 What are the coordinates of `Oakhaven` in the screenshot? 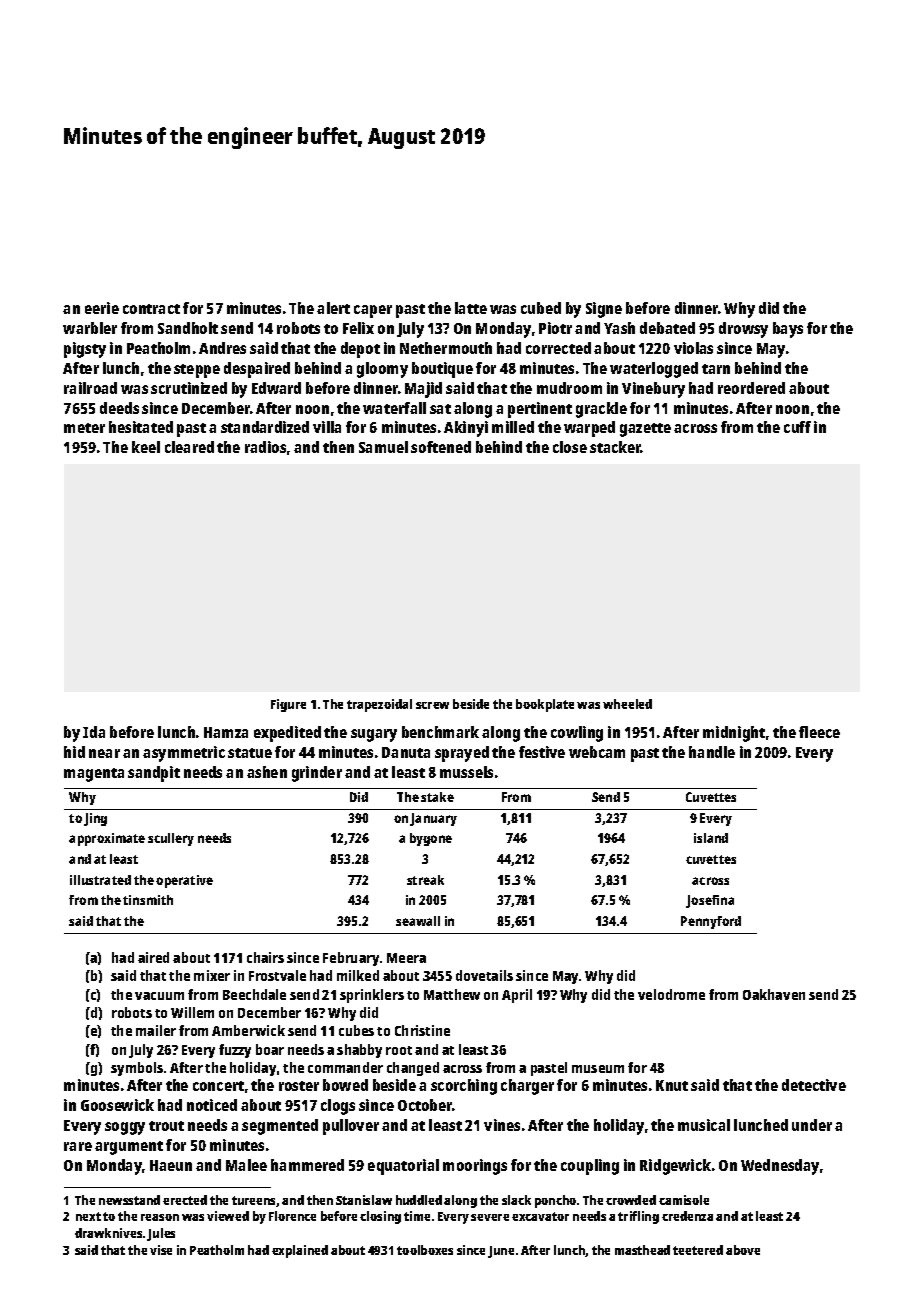 It's located at (774, 994).
